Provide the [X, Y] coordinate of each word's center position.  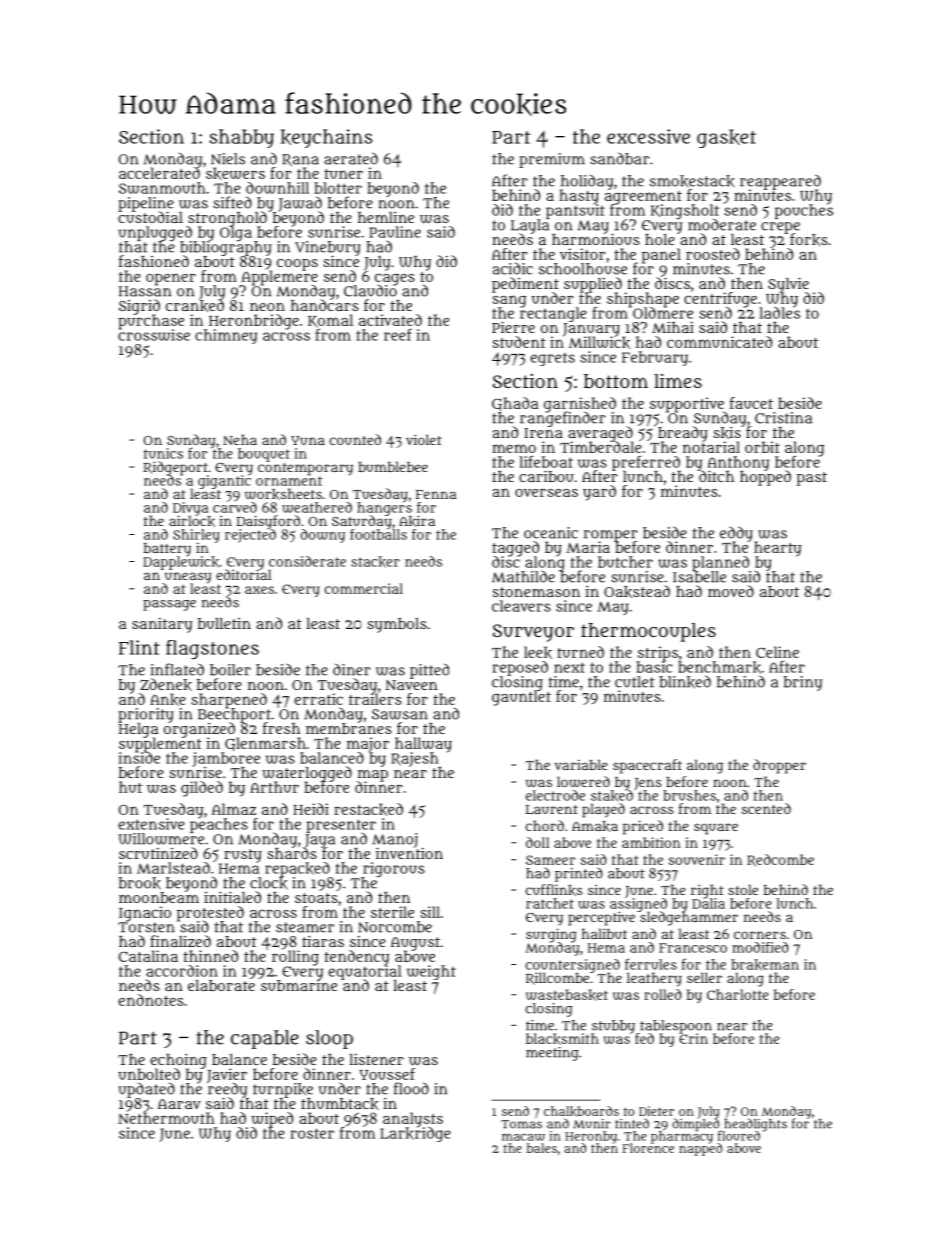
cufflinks [554, 890]
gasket [726, 138]
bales [542, 1148]
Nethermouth [166, 1118]
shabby [241, 138]
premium [552, 160]
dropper [779, 766]
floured [739, 1136]
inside [139, 758]
